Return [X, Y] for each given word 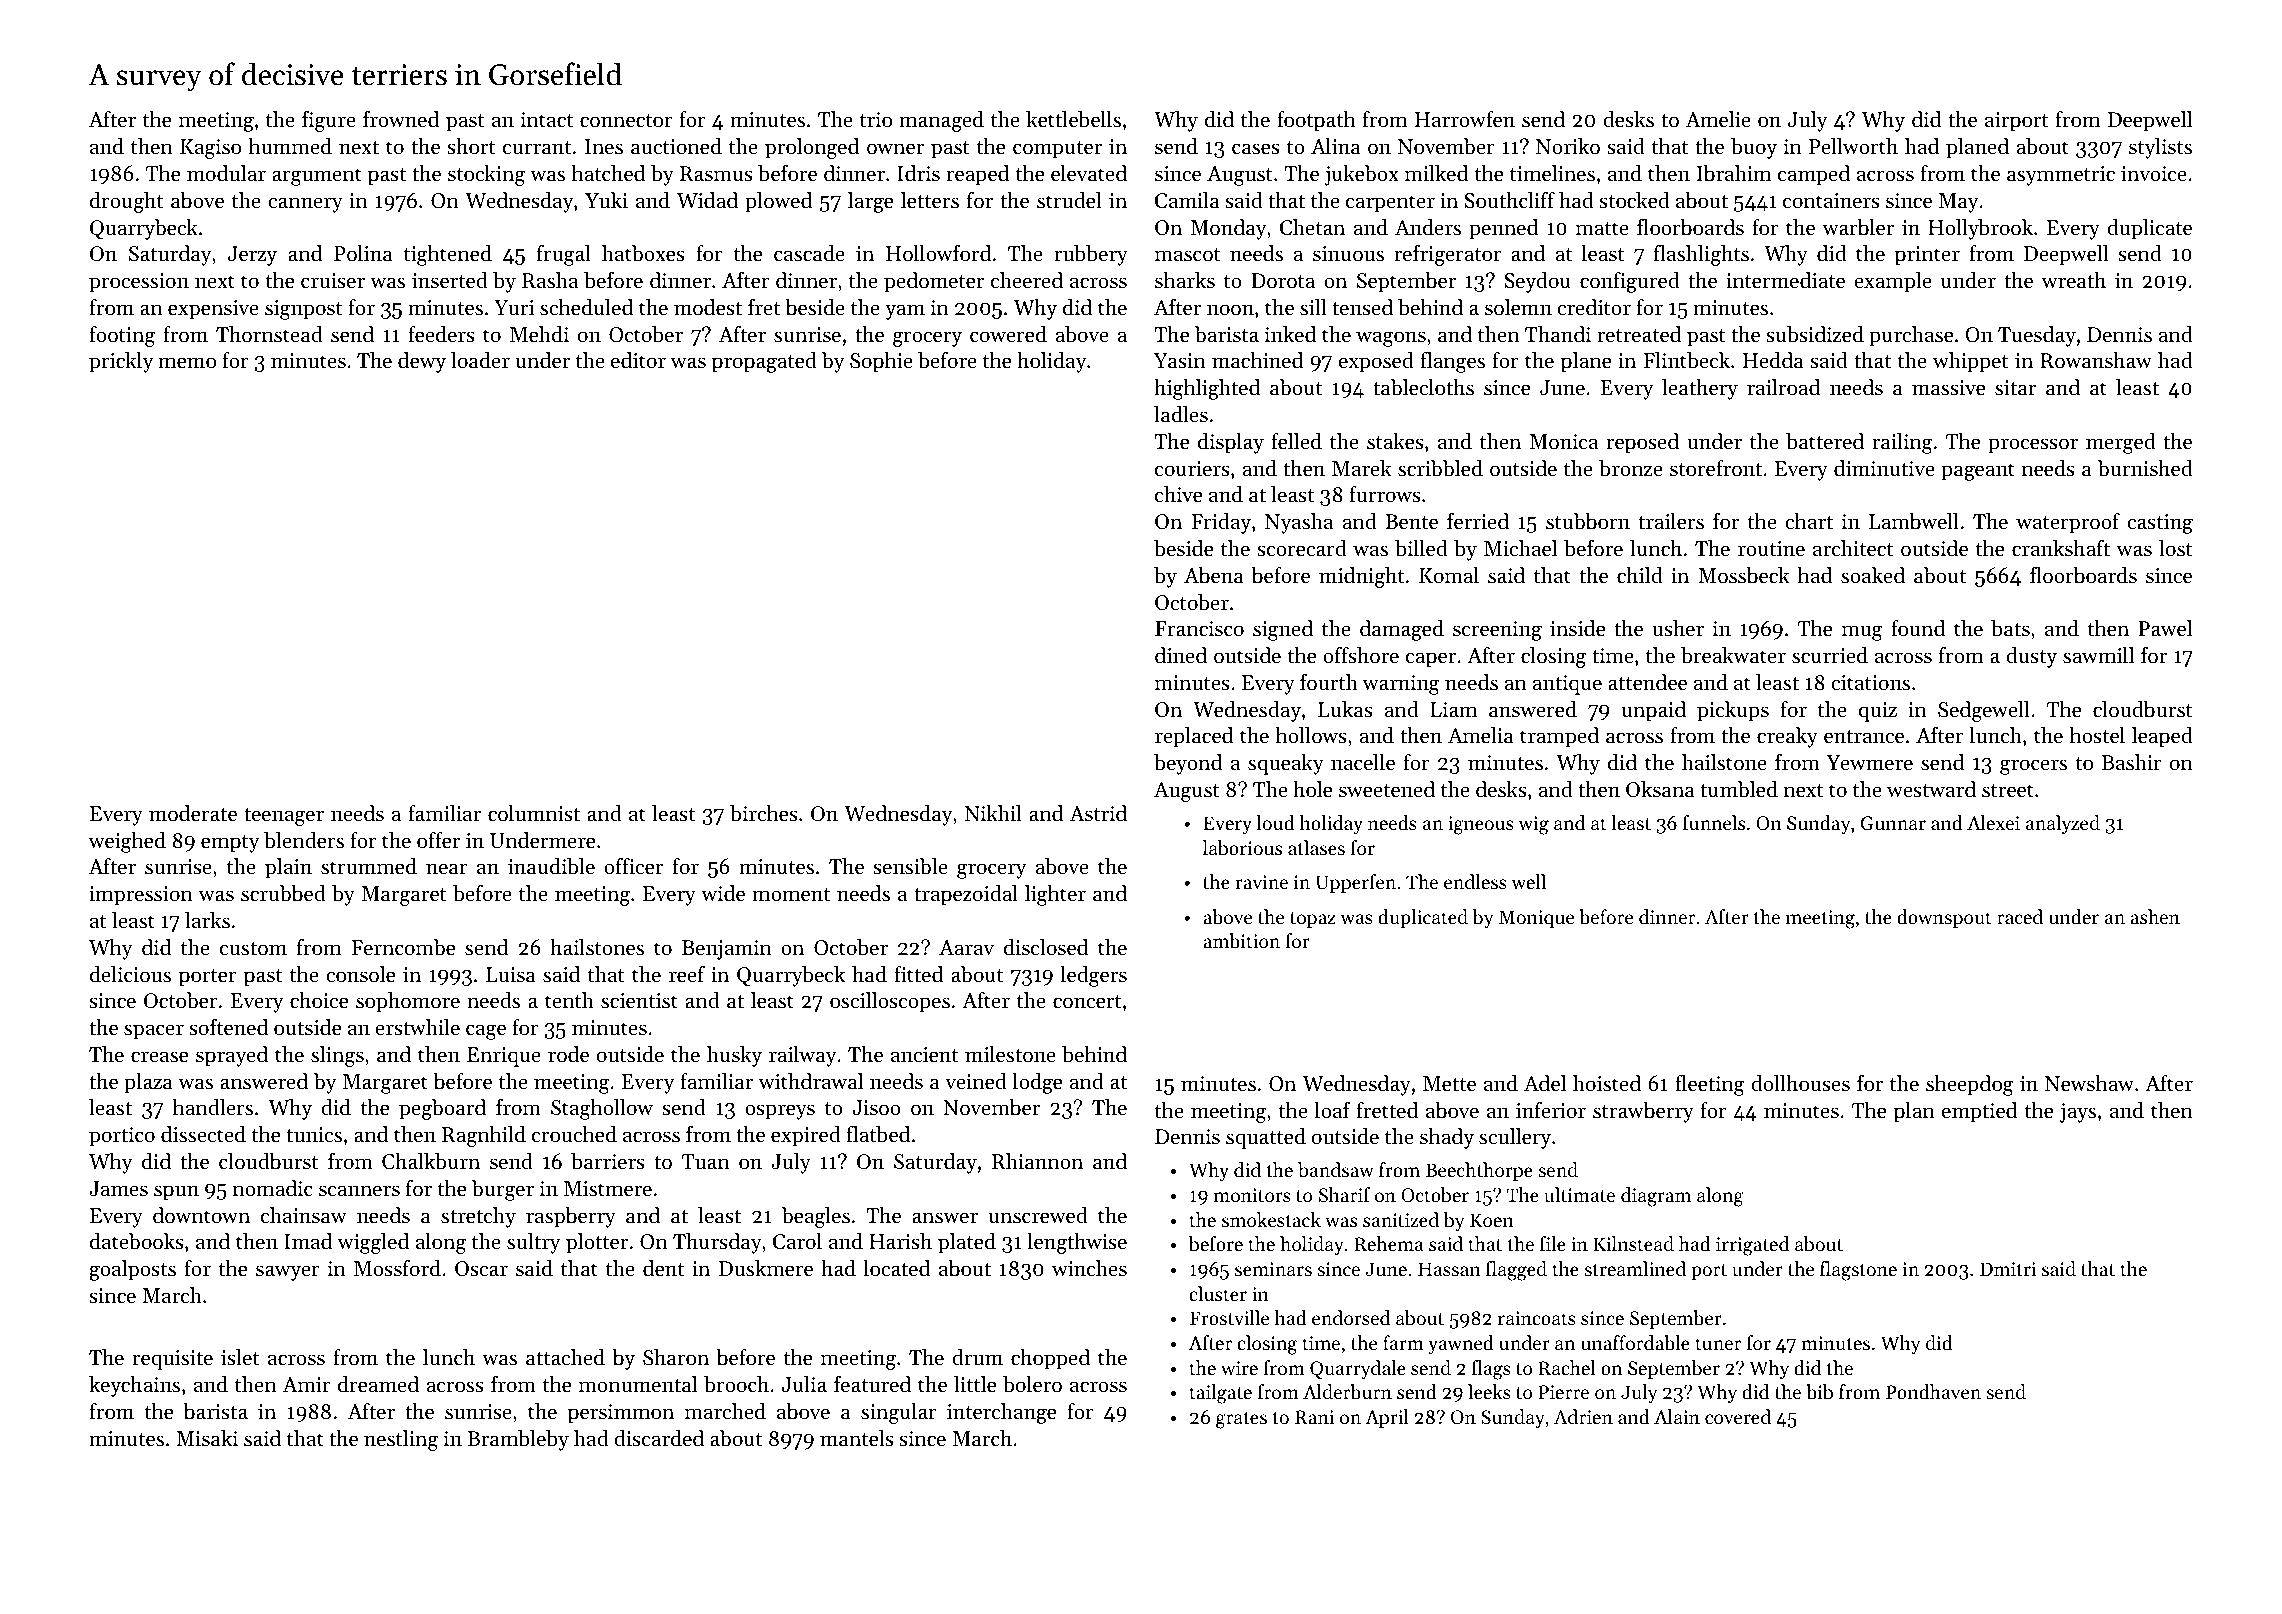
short [471, 146]
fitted [918, 974]
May [1958, 203]
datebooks [137, 1241]
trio [875, 120]
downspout [1944, 918]
